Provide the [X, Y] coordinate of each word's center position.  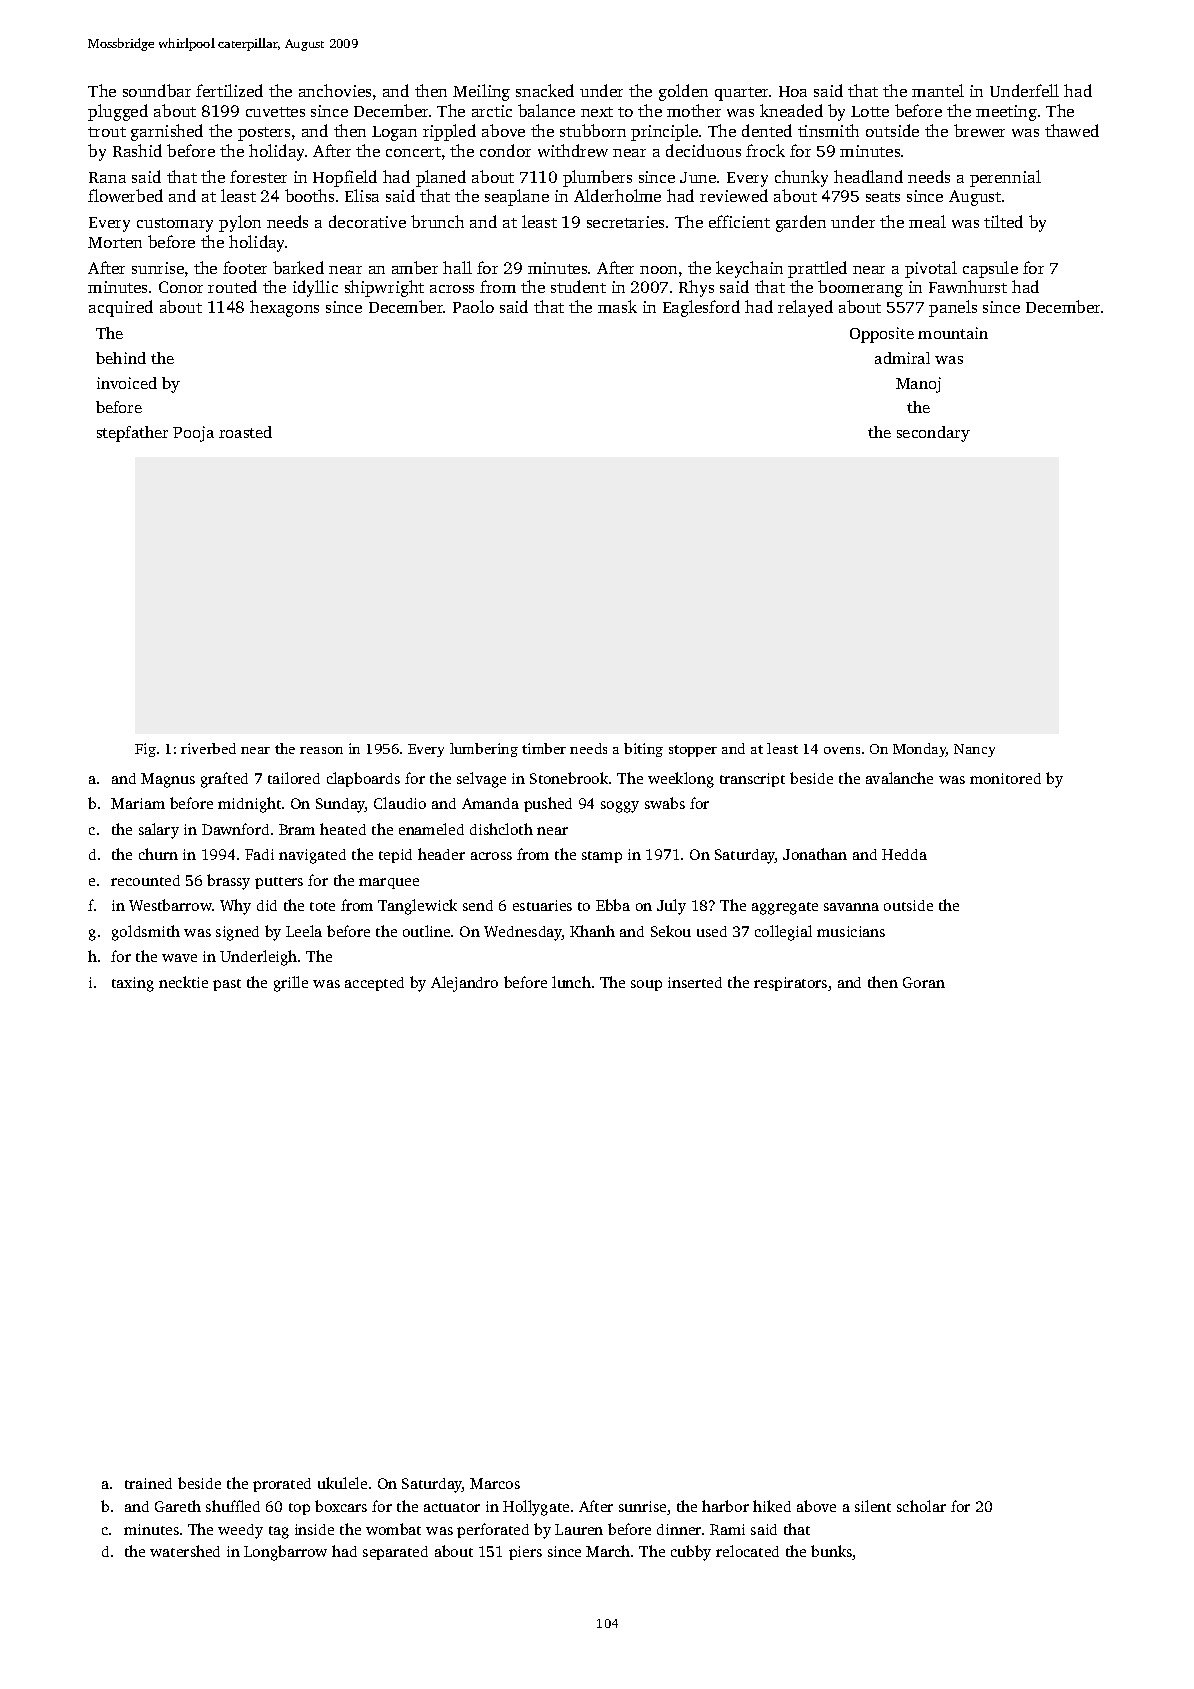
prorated [282, 1485]
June [698, 177]
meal [927, 221]
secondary [933, 434]
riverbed [208, 748]
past [227, 985]
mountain [953, 333]
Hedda [904, 854]
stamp [602, 857]
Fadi [259, 854]
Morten [115, 242]
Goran [924, 982]
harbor [725, 1506]
